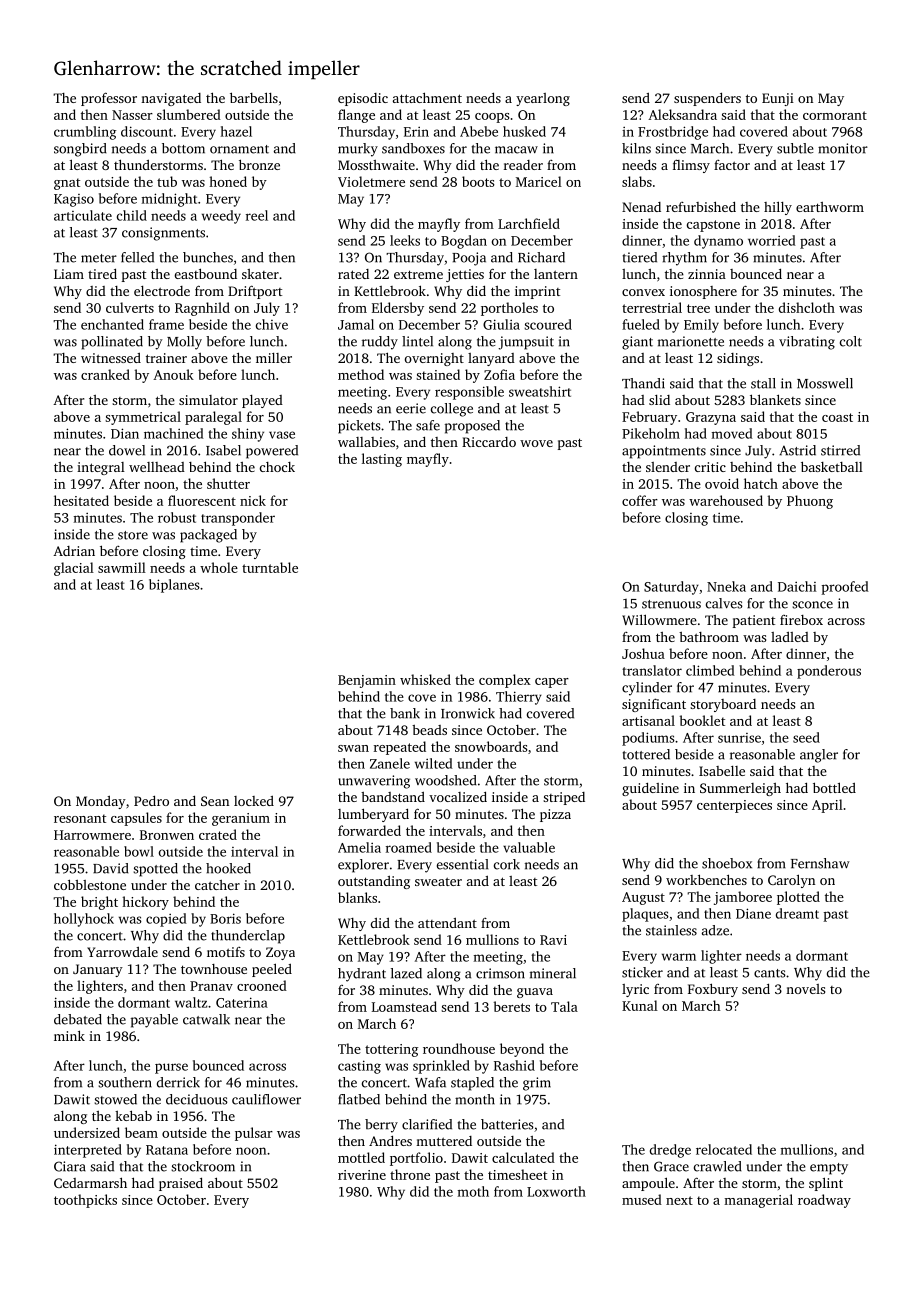  What do you see at coordinates (643, 292) in the screenshot?
I see `convex` at bounding box center [643, 292].
